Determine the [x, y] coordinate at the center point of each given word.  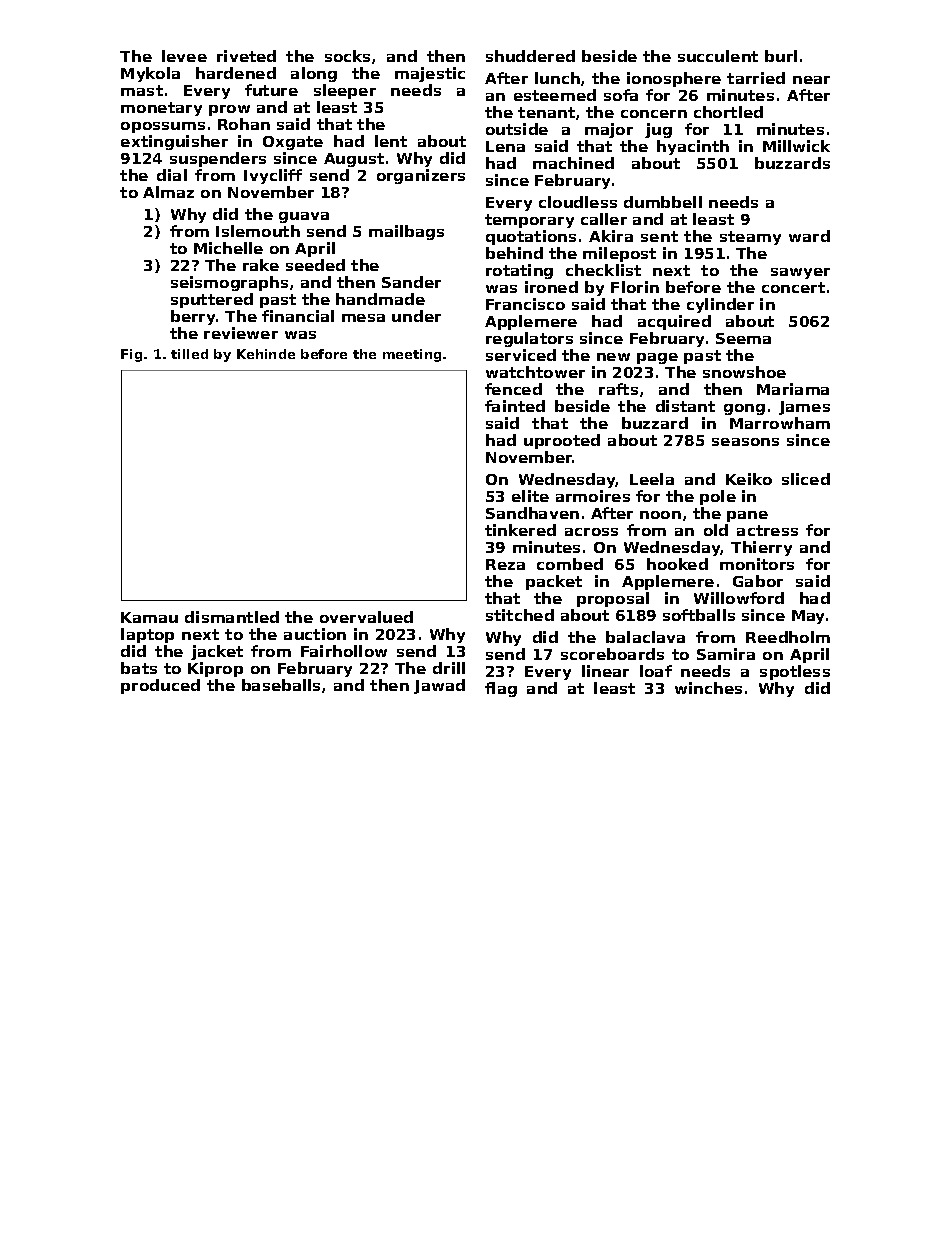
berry [193, 317]
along [314, 74]
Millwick [796, 146]
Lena [505, 146]
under [416, 316]
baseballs [281, 685]
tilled [189, 354]
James [804, 408]
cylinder [720, 305]
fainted [515, 406]
